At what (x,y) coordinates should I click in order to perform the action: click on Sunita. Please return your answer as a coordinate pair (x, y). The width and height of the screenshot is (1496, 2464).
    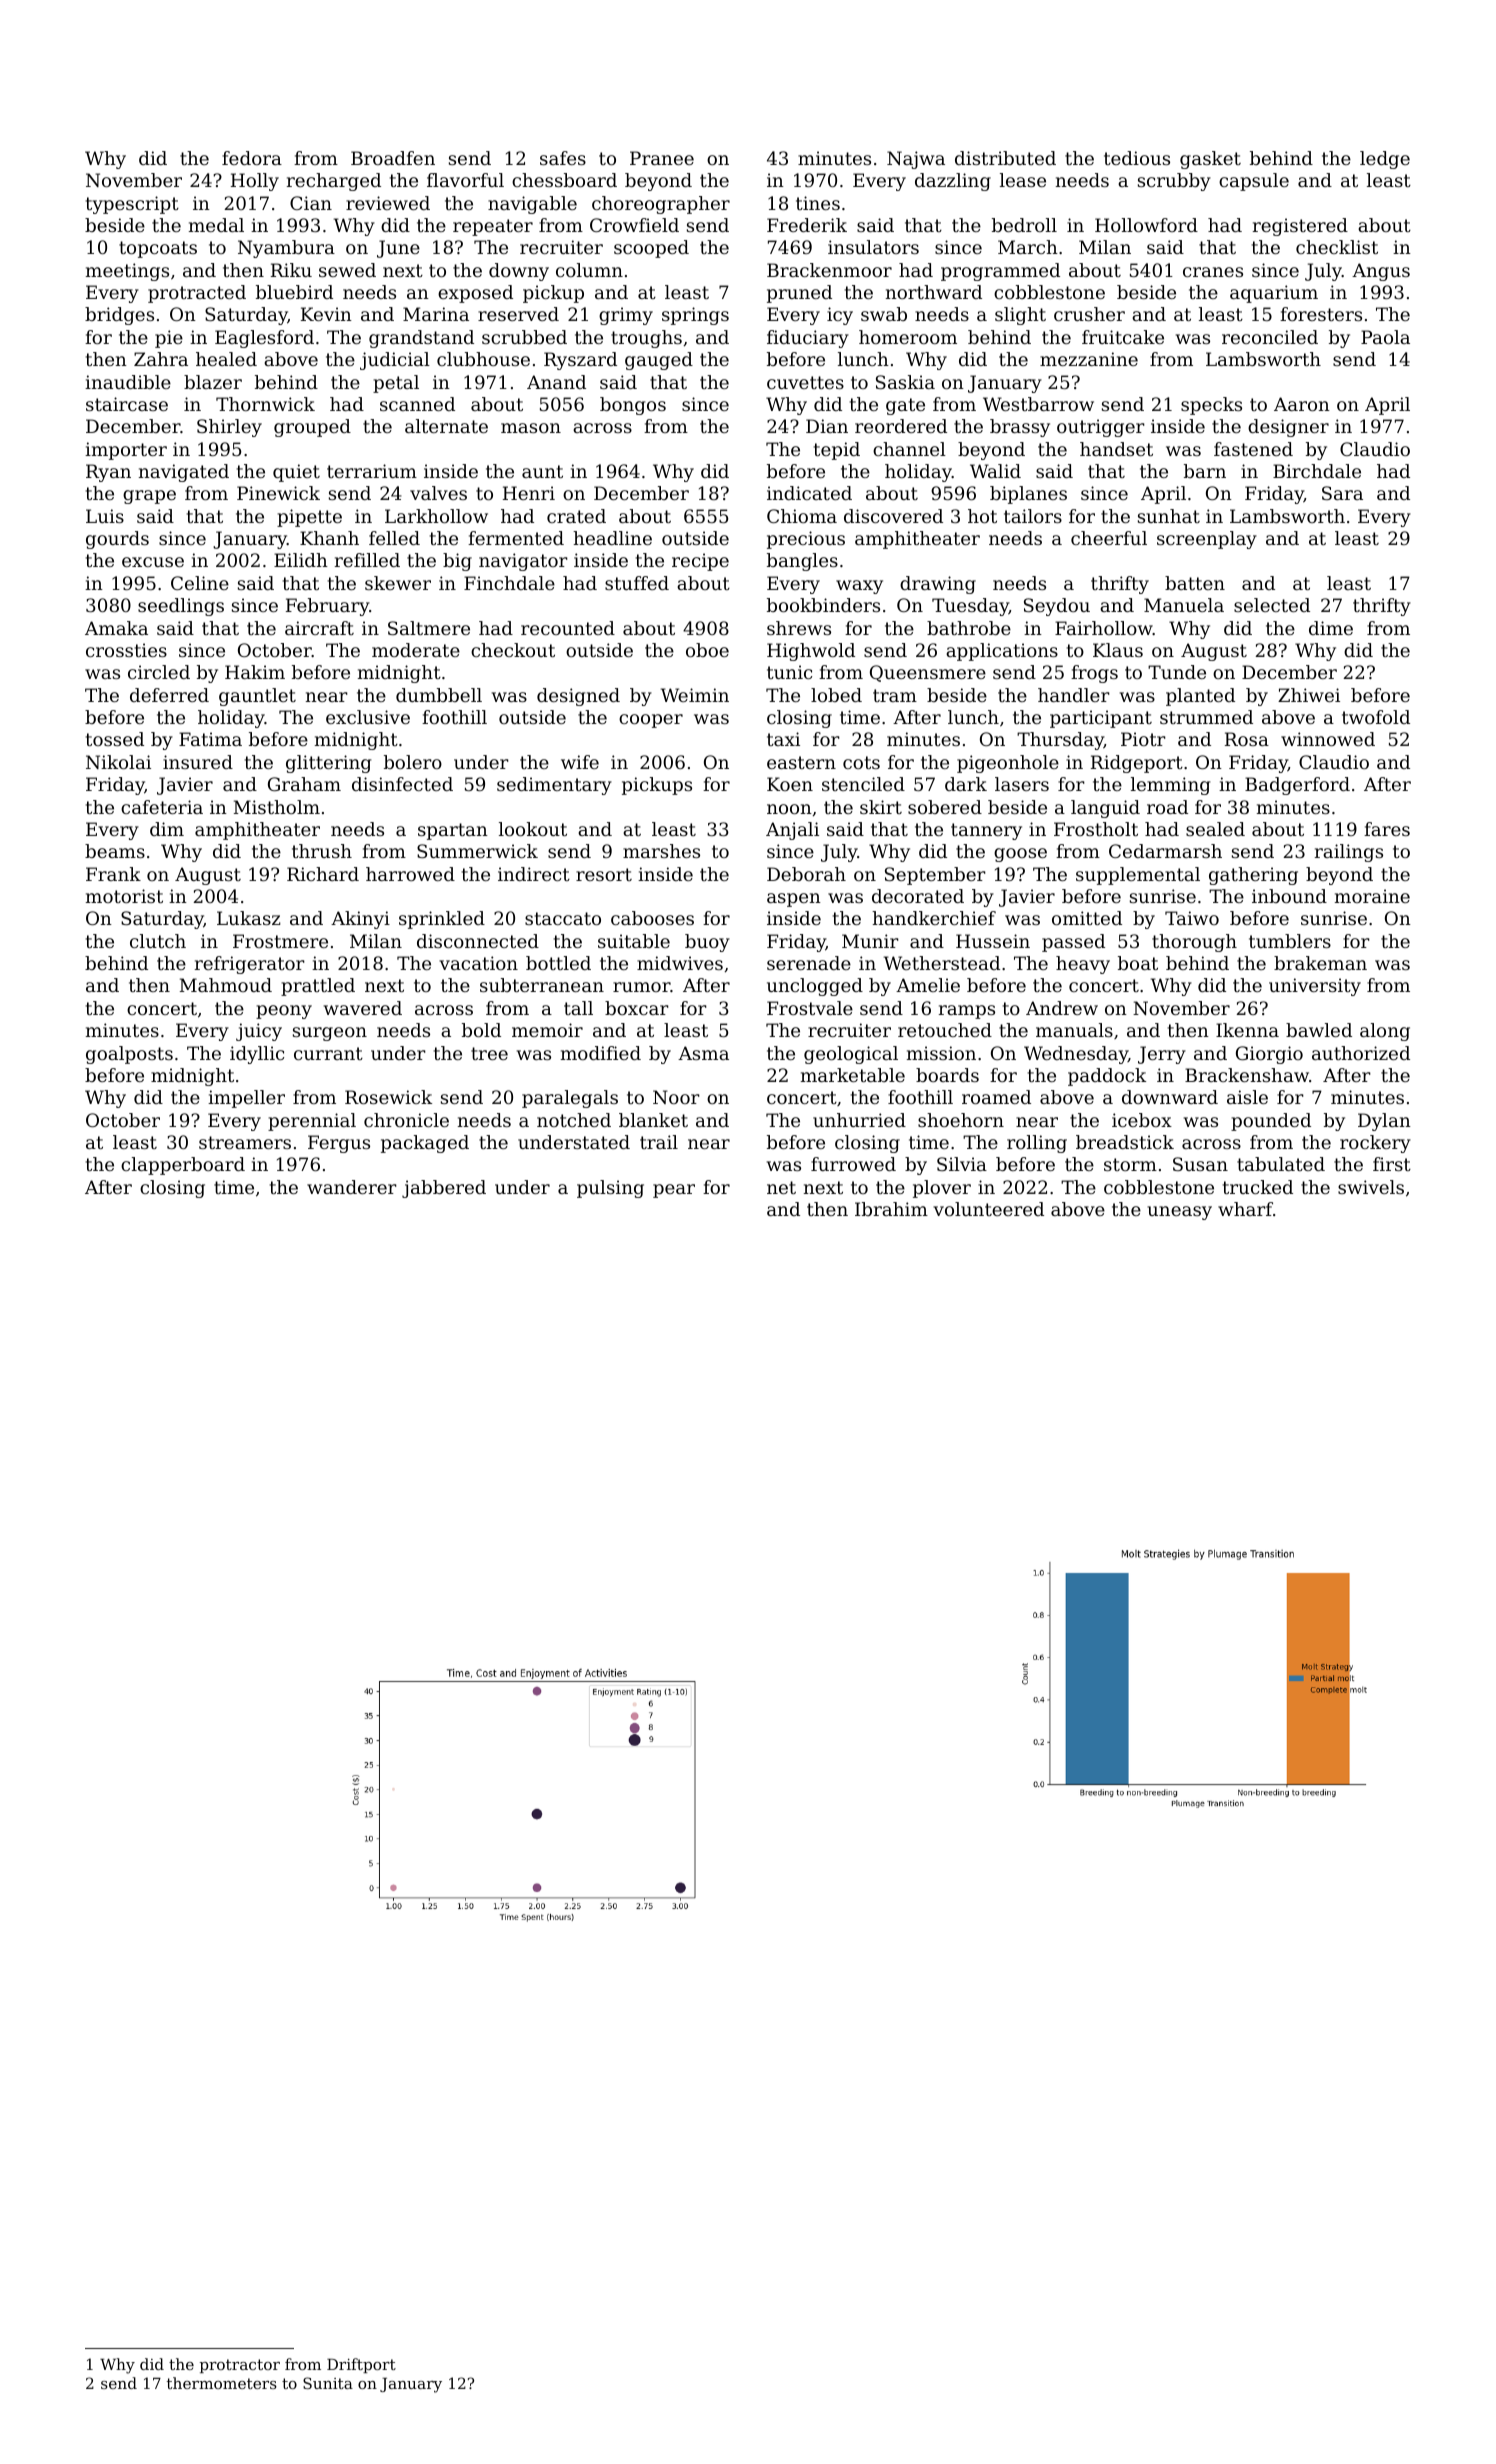
    Looking at the image, I should click on (328, 2383).
